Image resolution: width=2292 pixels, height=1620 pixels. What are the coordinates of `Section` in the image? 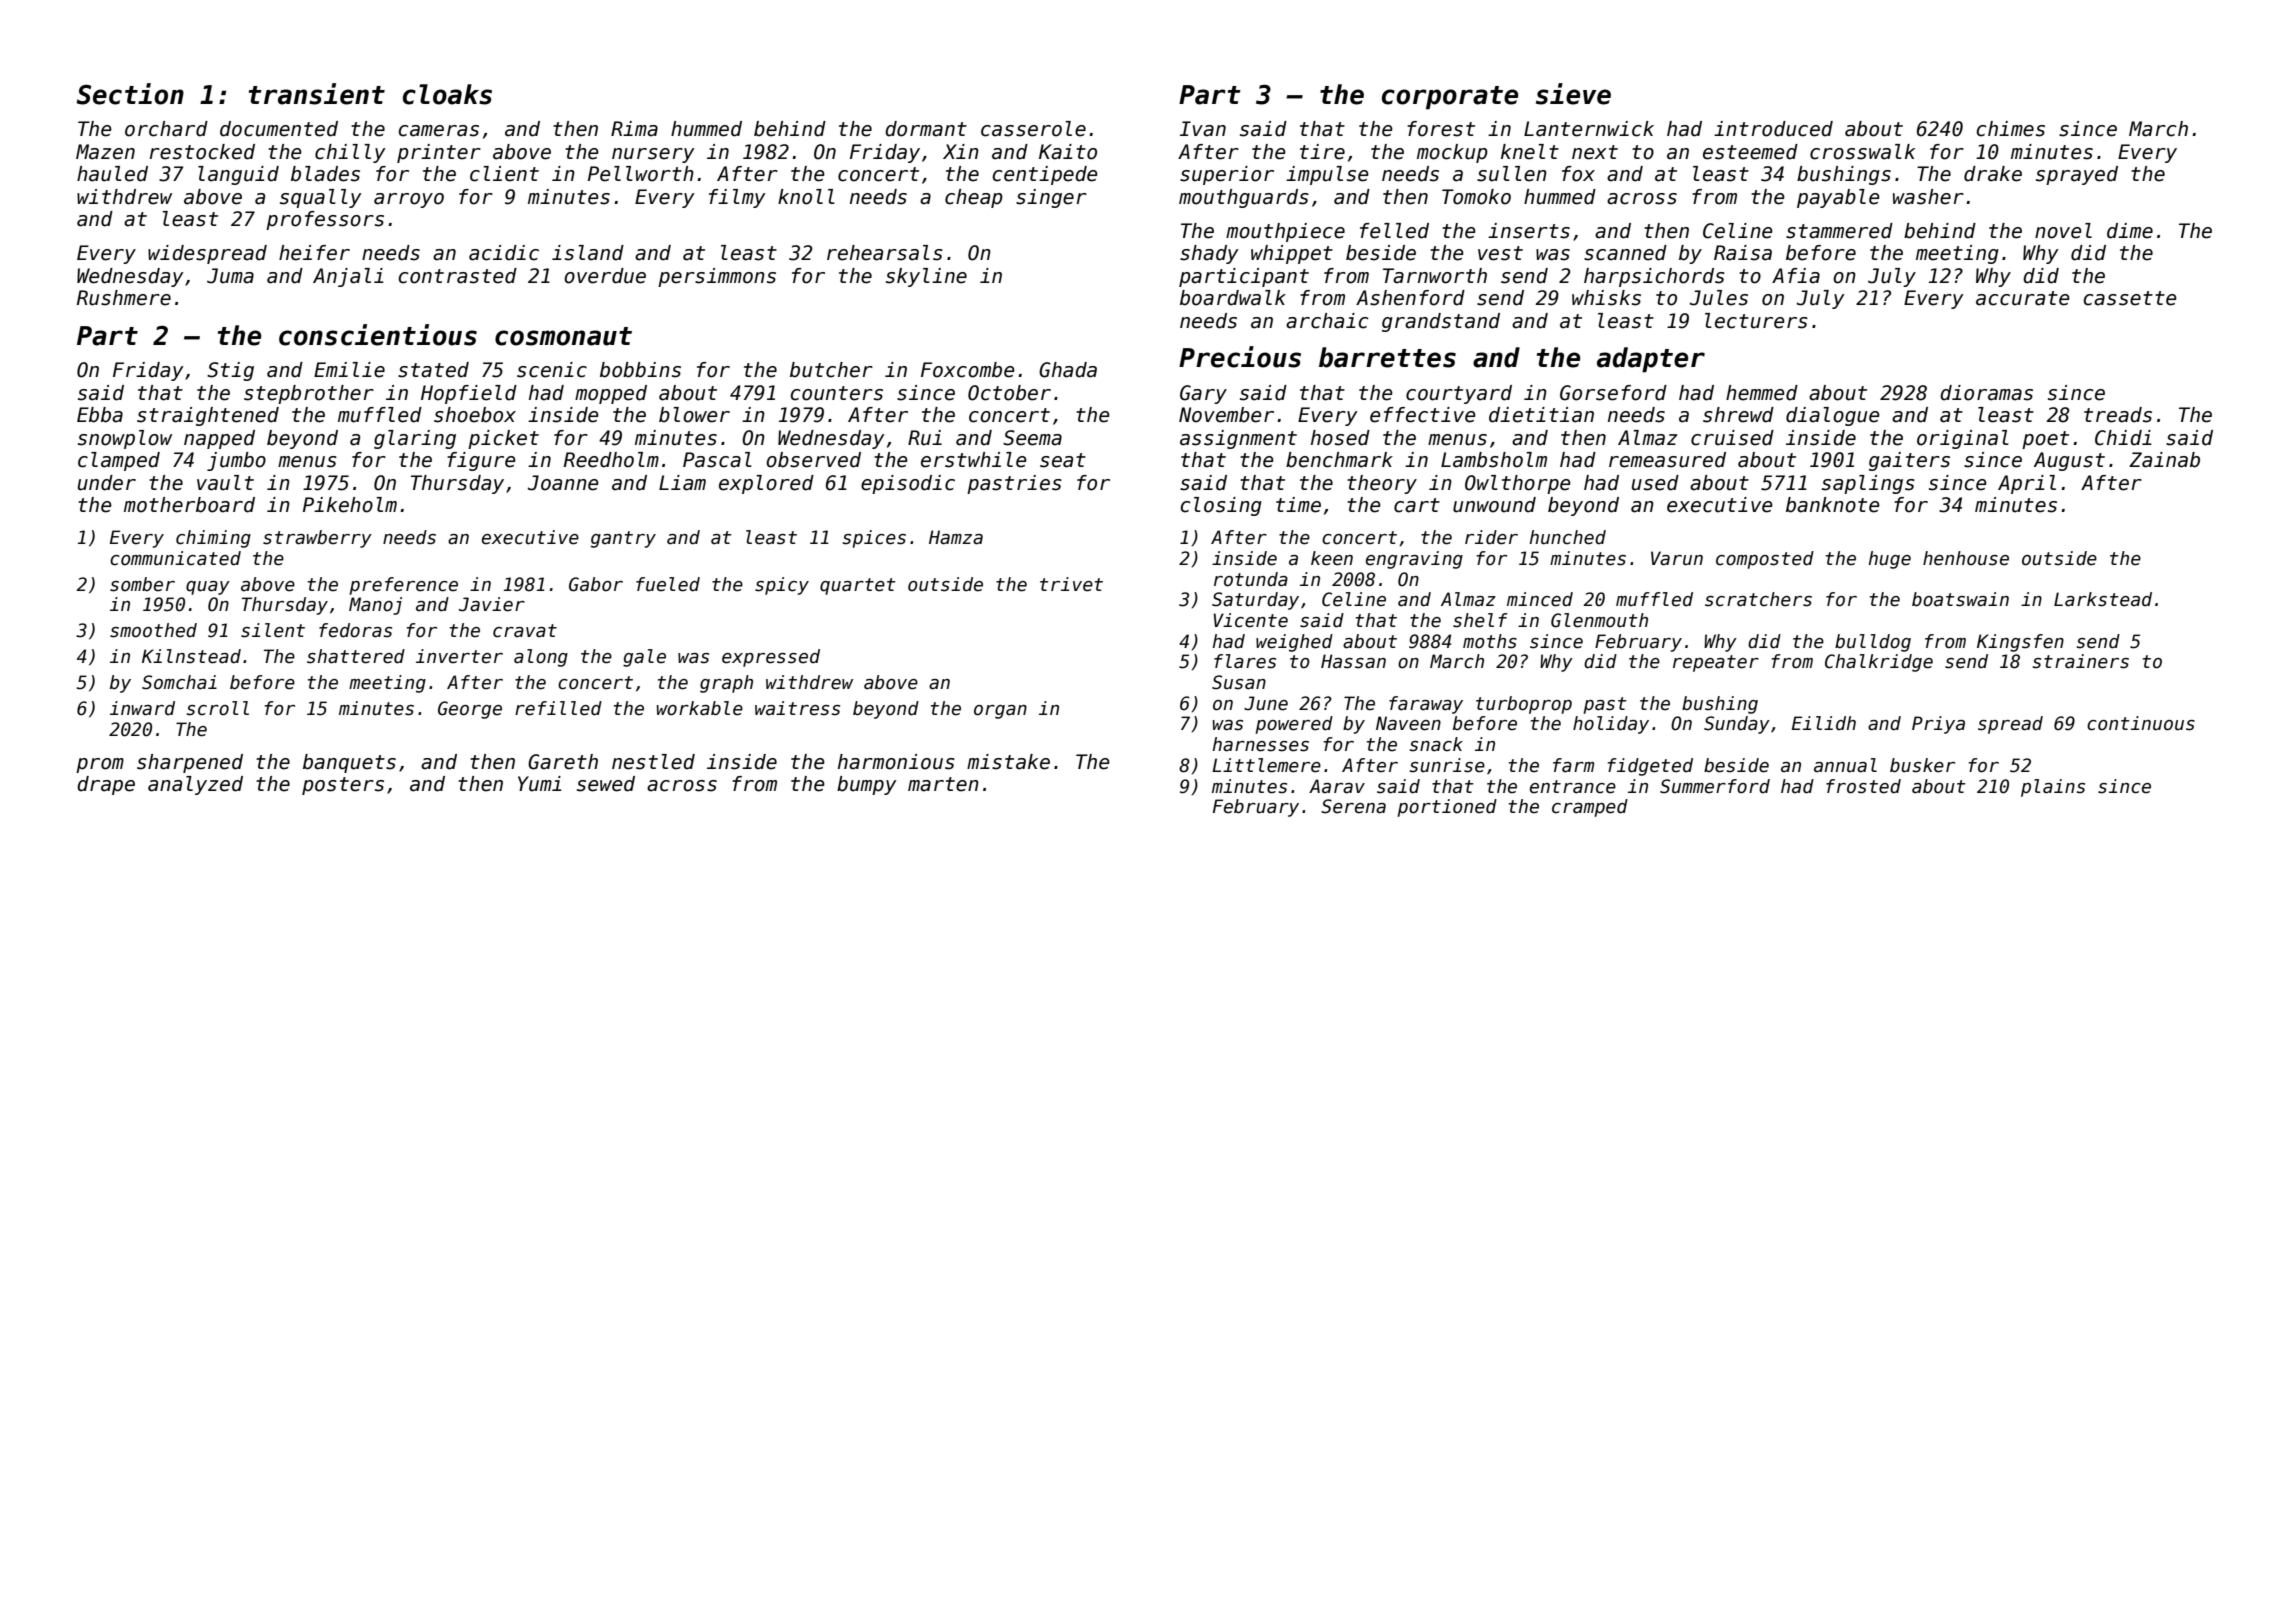 It's located at (130, 94).
